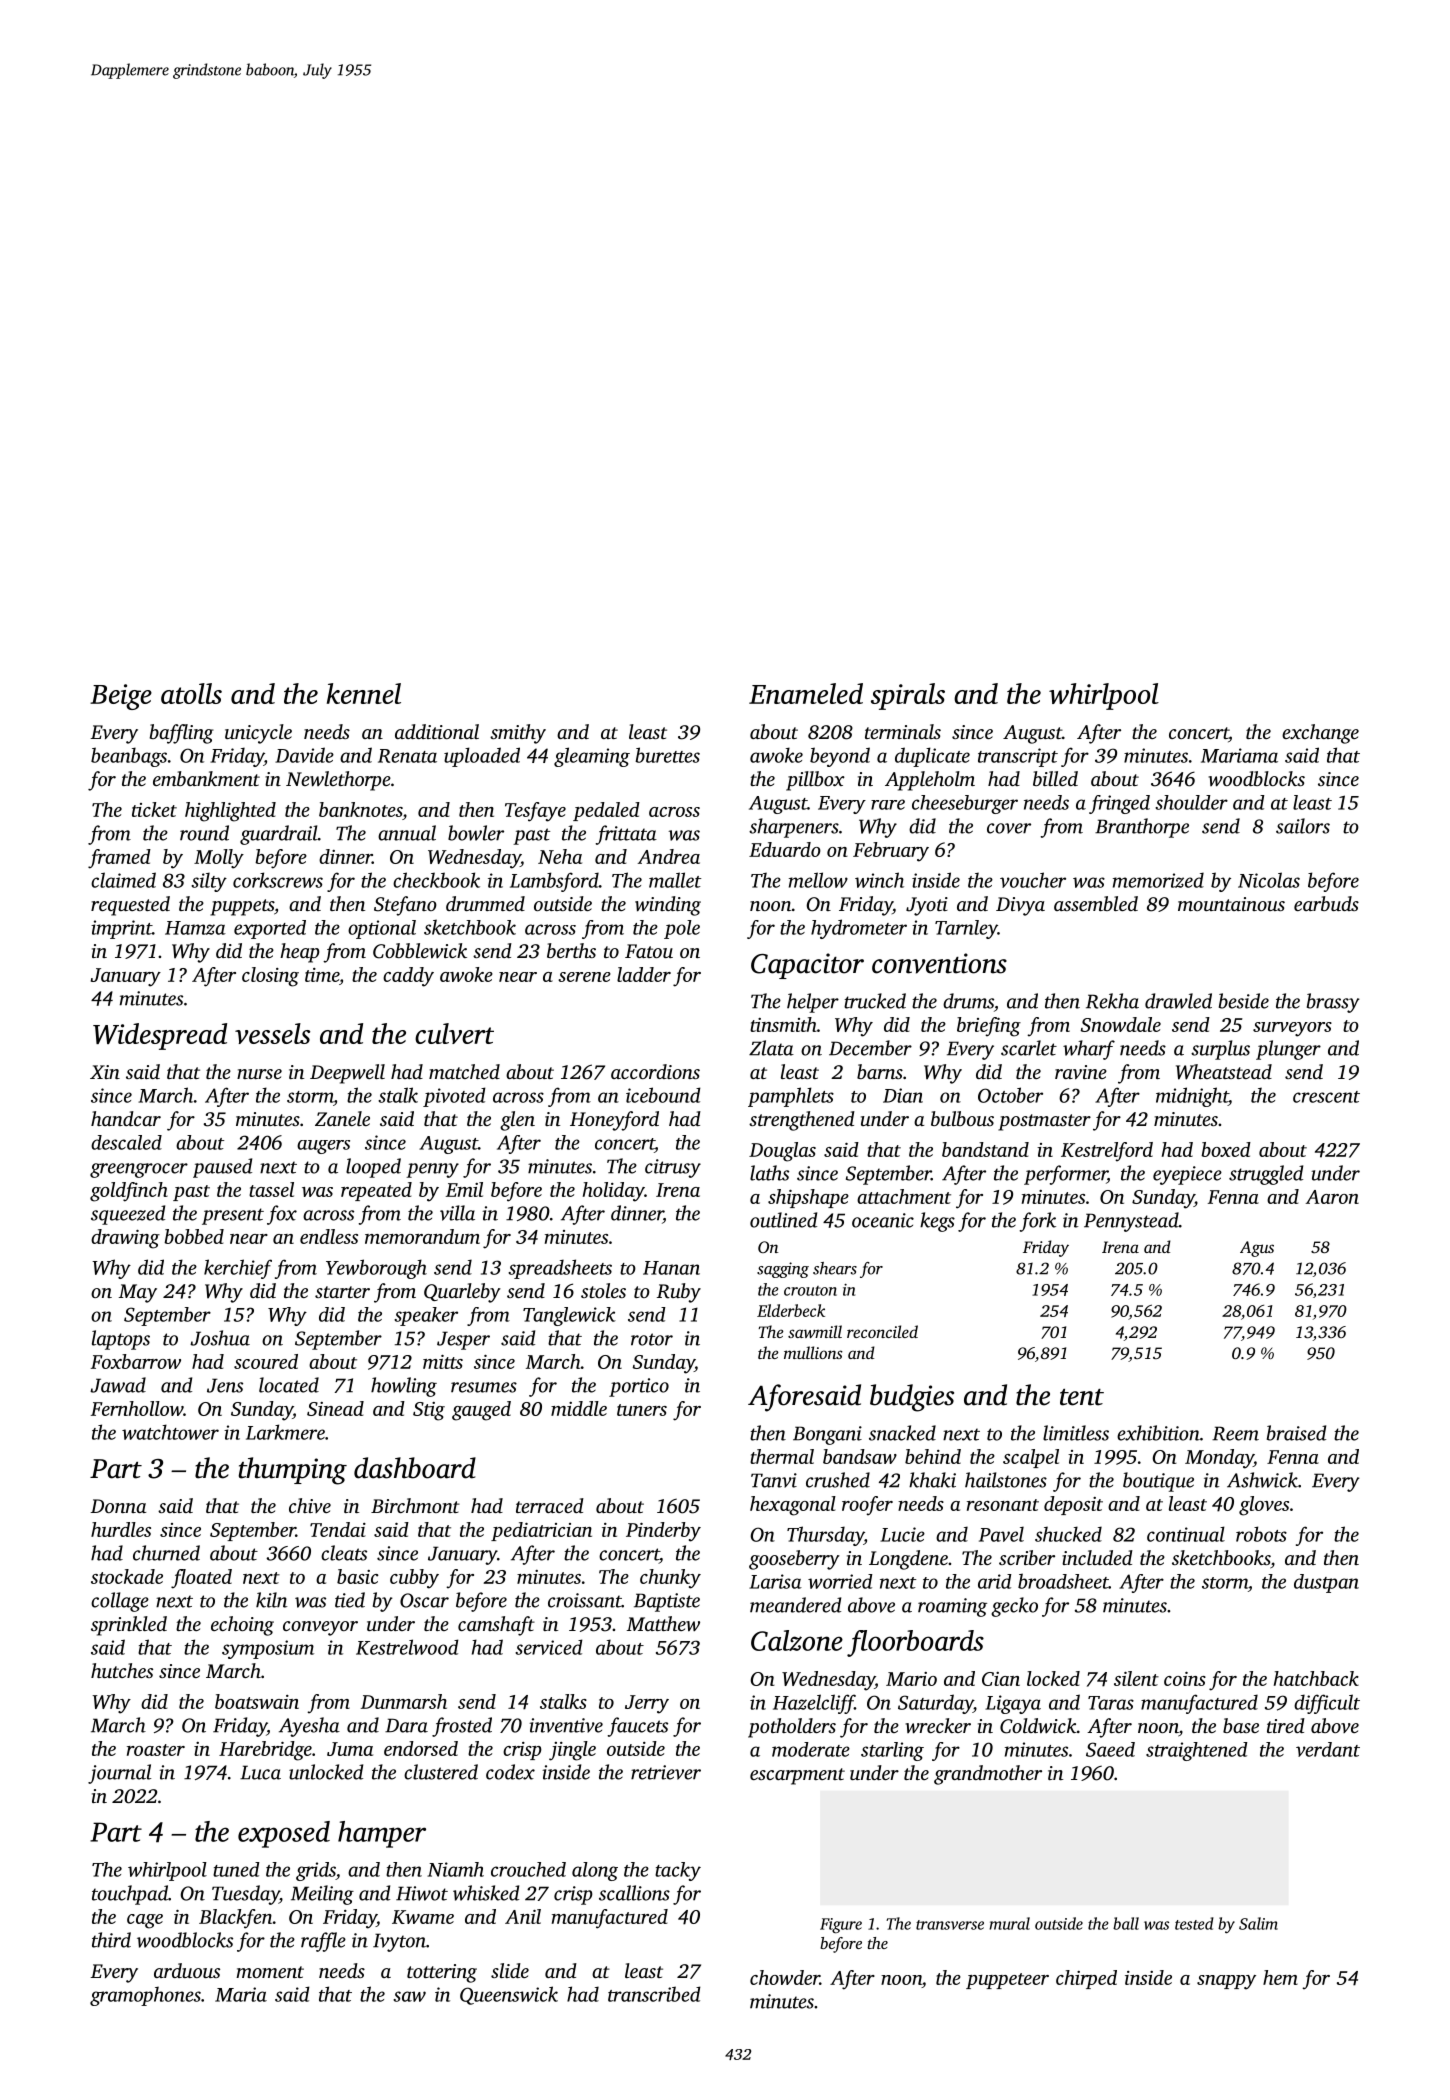 The image size is (1450, 2100). Describe the element at coordinates (668, 906) in the screenshot. I see `winding` at that location.
